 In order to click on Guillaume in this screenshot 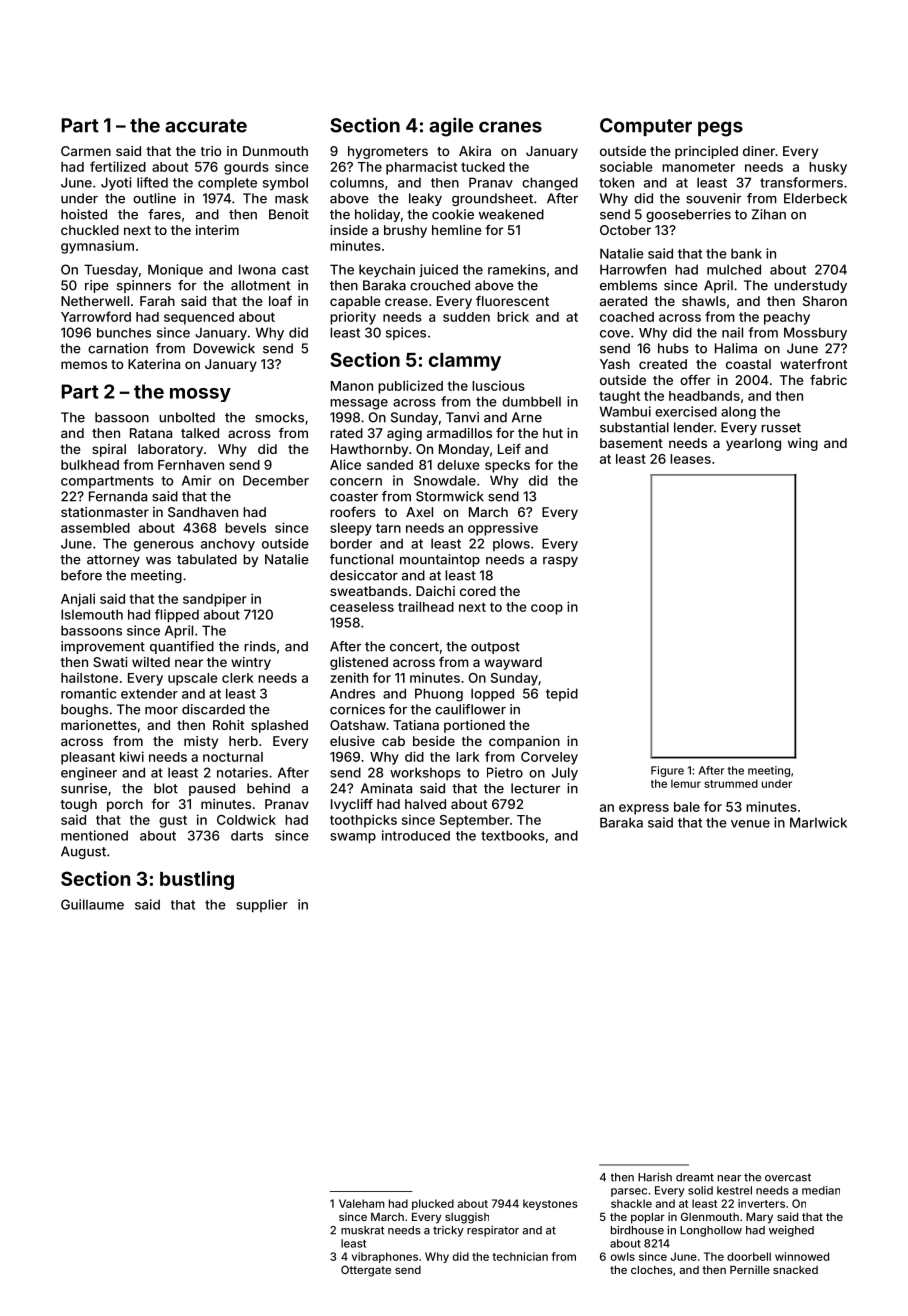, I will do `click(92, 904)`.
